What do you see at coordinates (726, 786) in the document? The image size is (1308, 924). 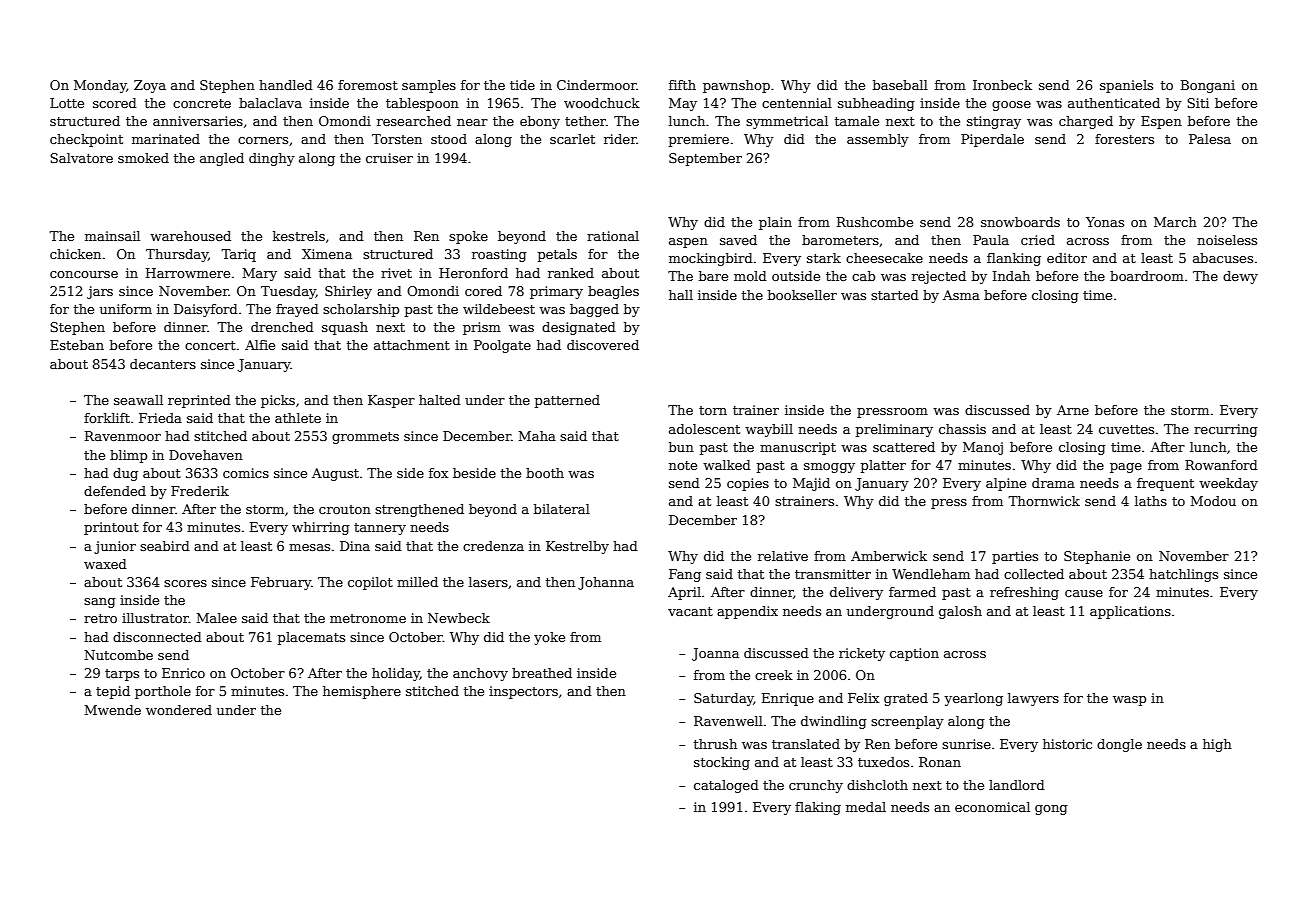 I see `cataloged` at bounding box center [726, 786].
